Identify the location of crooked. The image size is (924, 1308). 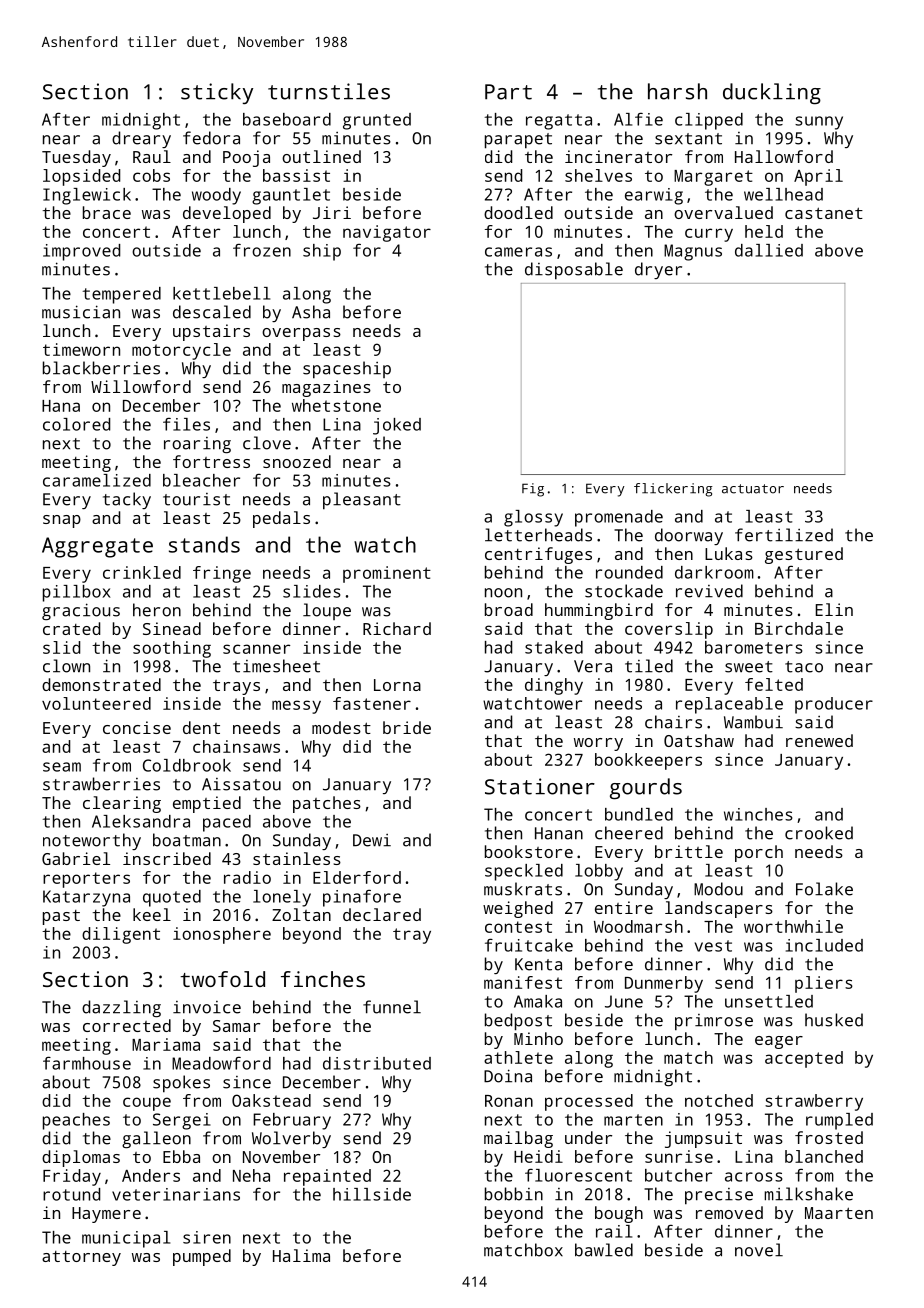
(819, 833).
